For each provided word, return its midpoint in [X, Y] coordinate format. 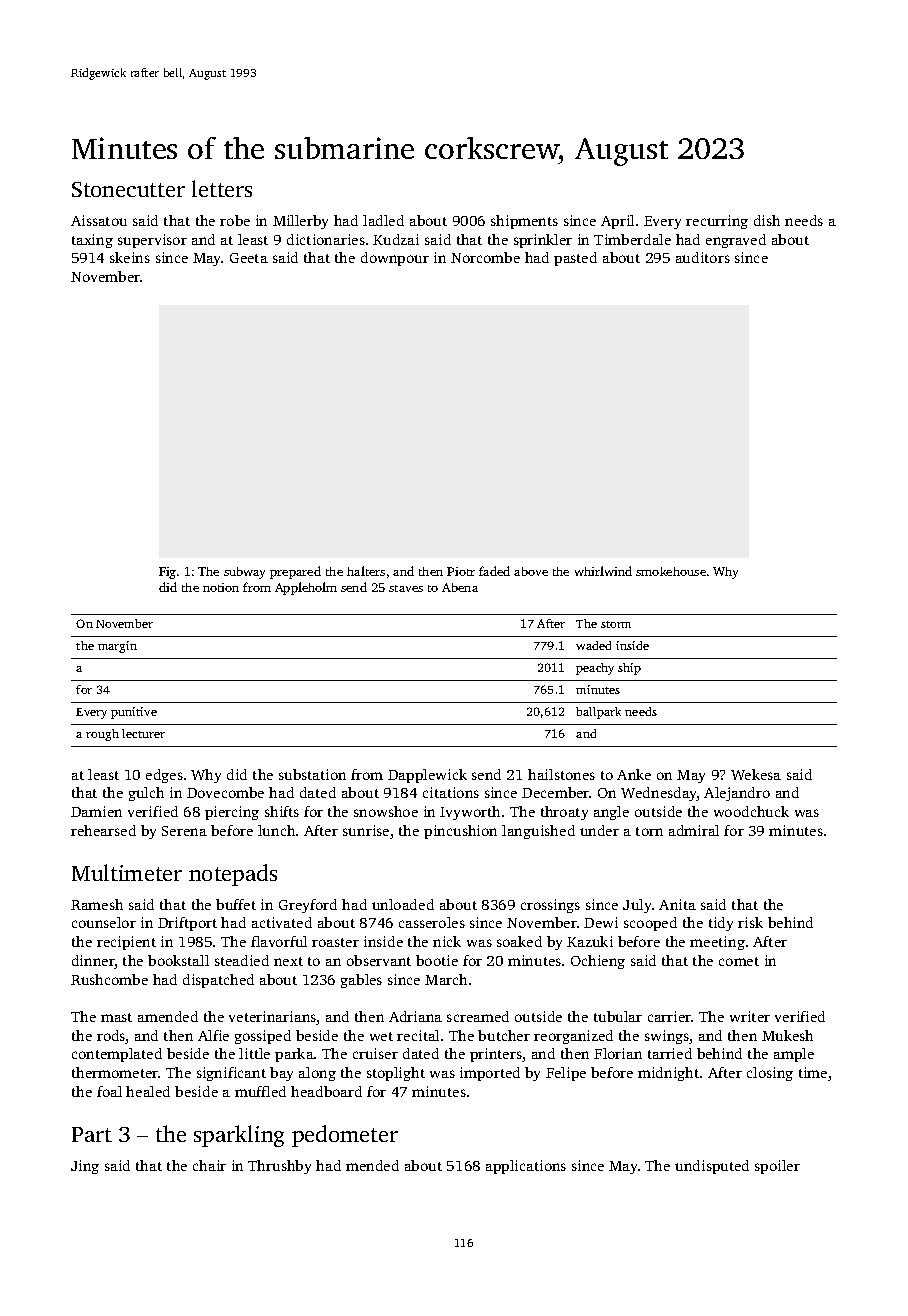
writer [750, 1016]
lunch [276, 830]
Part [92, 1134]
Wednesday [659, 794]
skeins [130, 257]
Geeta [249, 258]
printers [496, 1055]
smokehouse [671, 571]
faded [494, 571]
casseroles [432, 922]
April [617, 222]
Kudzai [396, 239]
